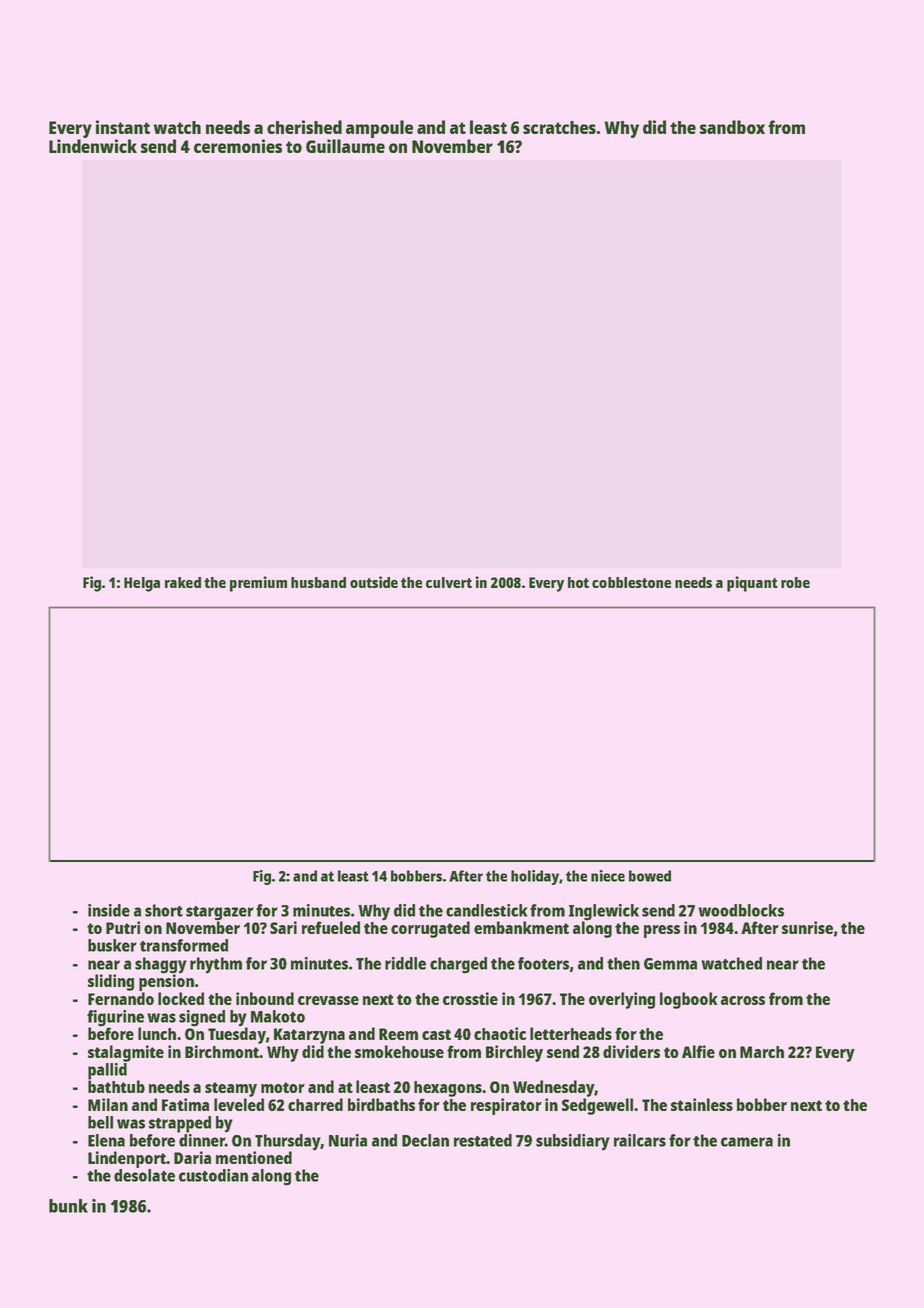  I want to click on sandbox, so click(732, 127).
